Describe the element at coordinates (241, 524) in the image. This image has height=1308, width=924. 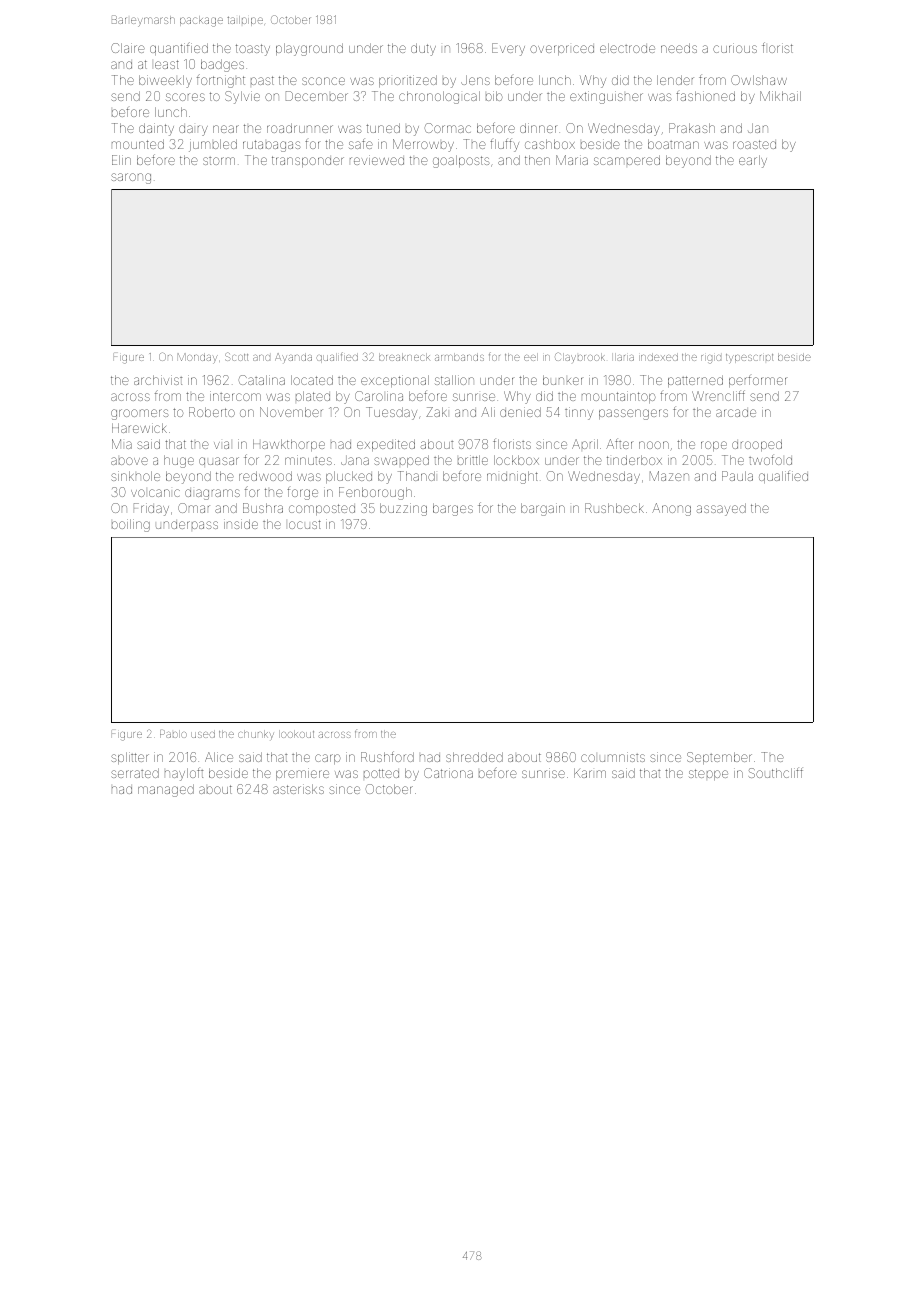
I see `inside` at that location.
